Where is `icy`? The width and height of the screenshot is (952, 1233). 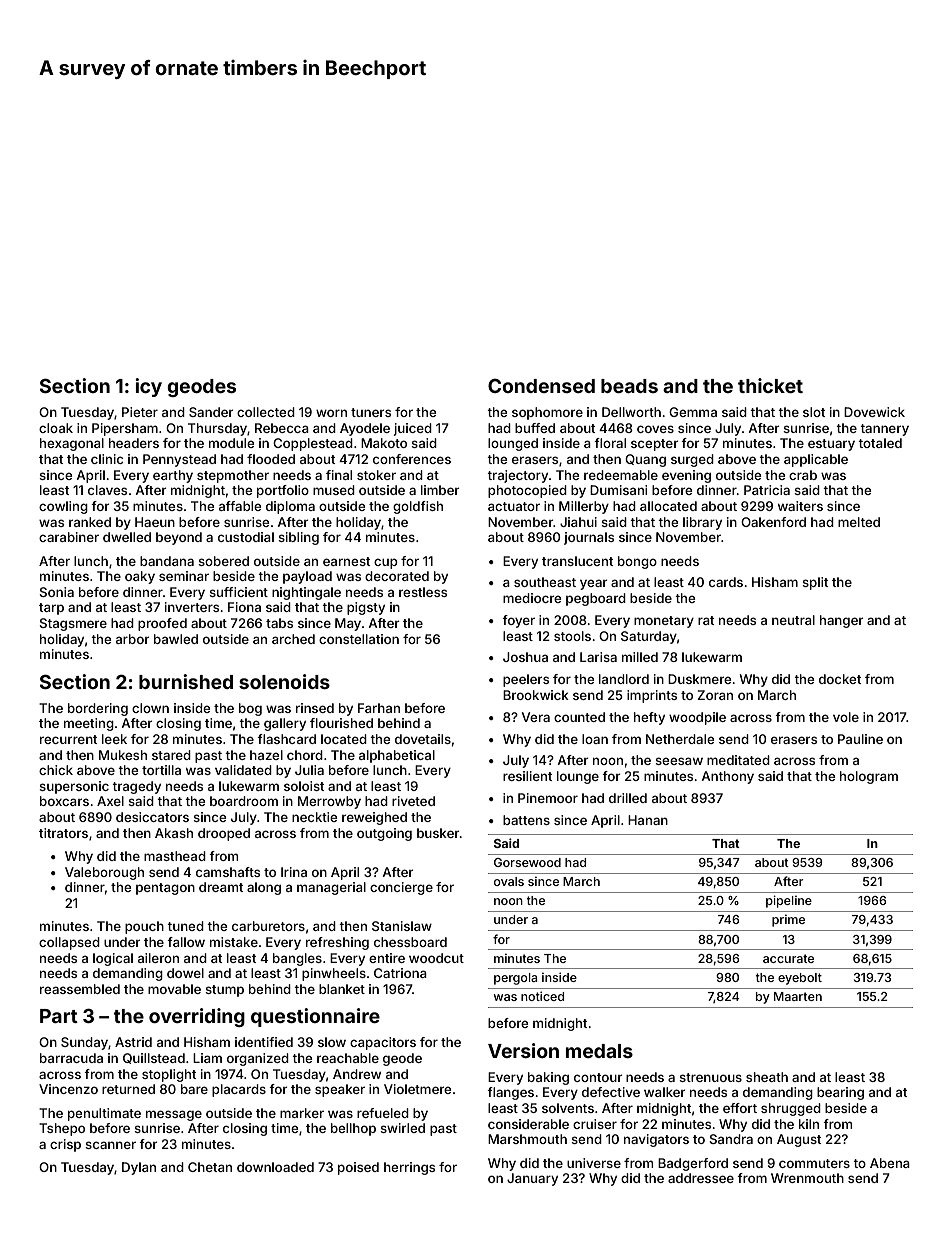
icy is located at coordinates (148, 387).
